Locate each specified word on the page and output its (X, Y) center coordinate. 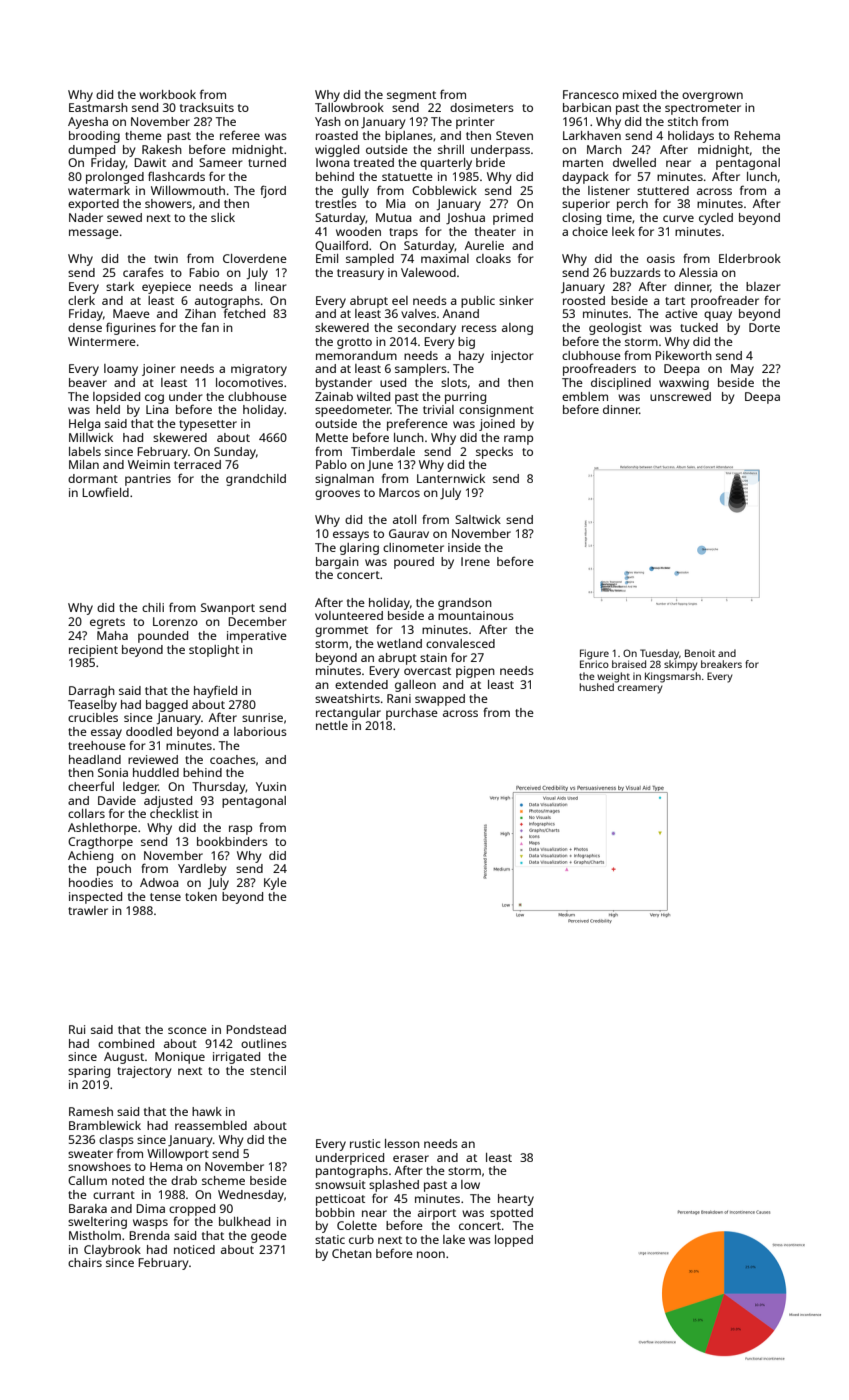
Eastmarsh (98, 107)
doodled (149, 731)
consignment (496, 411)
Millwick (91, 437)
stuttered (663, 190)
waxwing (684, 384)
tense (165, 897)
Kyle (275, 884)
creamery (640, 689)
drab (184, 1180)
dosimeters (482, 107)
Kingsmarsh (673, 677)
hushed (597, 687)
